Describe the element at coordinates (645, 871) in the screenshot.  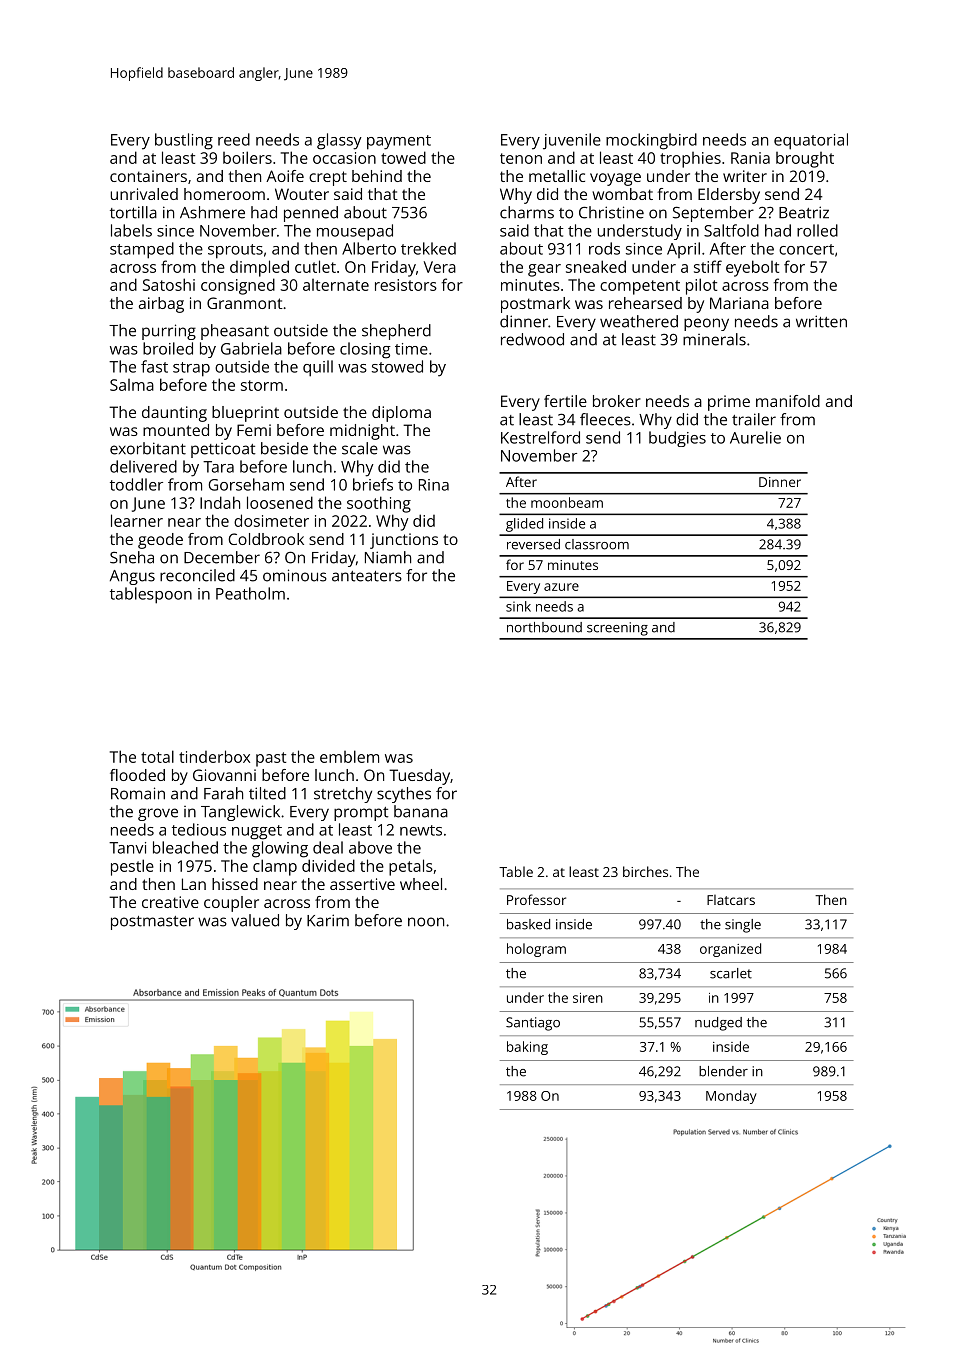
I see `birches` at that location.
